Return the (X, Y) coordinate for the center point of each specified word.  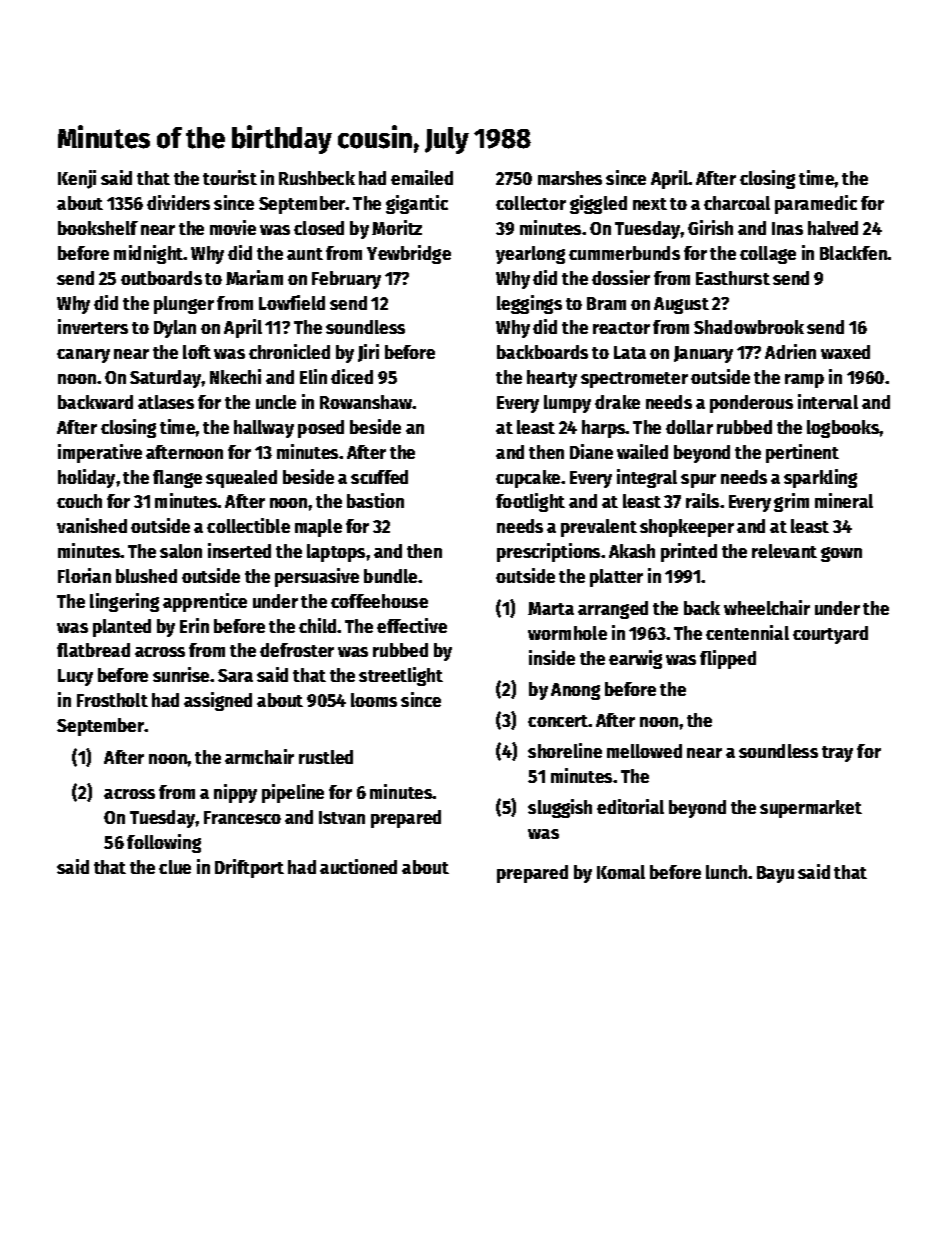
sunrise (181, 674)
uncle (276, 402)
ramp (804, 381)
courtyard (830, 635)
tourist (230, 177)
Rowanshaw (366, 402)
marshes (570, 178)
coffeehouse (379, 601)
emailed (422, 177)
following (164, 843)
